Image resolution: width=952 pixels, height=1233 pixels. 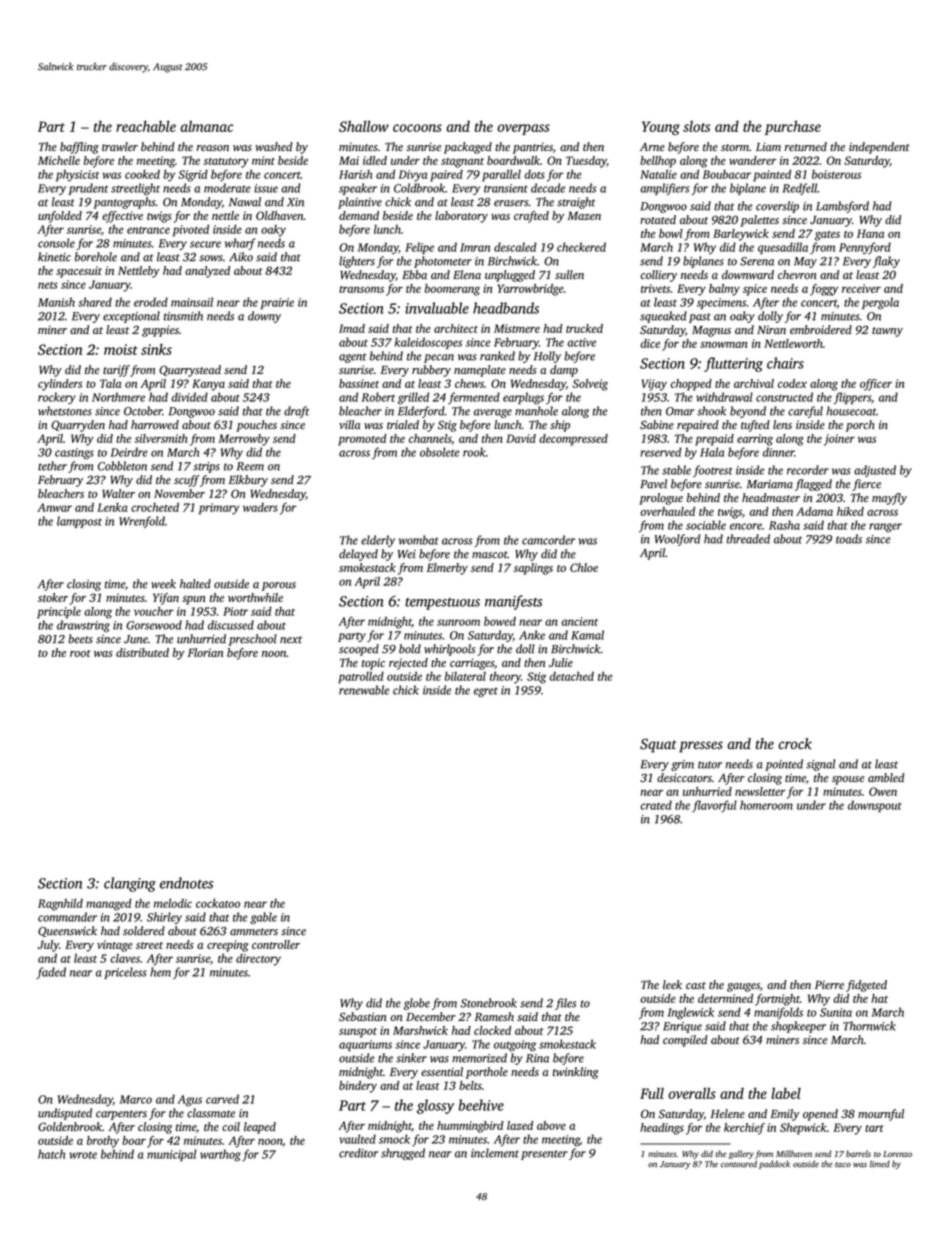 What do you see at coordinates (51, 1154) in the screenshot?
I see `hatch` at bounding box center [51, 1154].
